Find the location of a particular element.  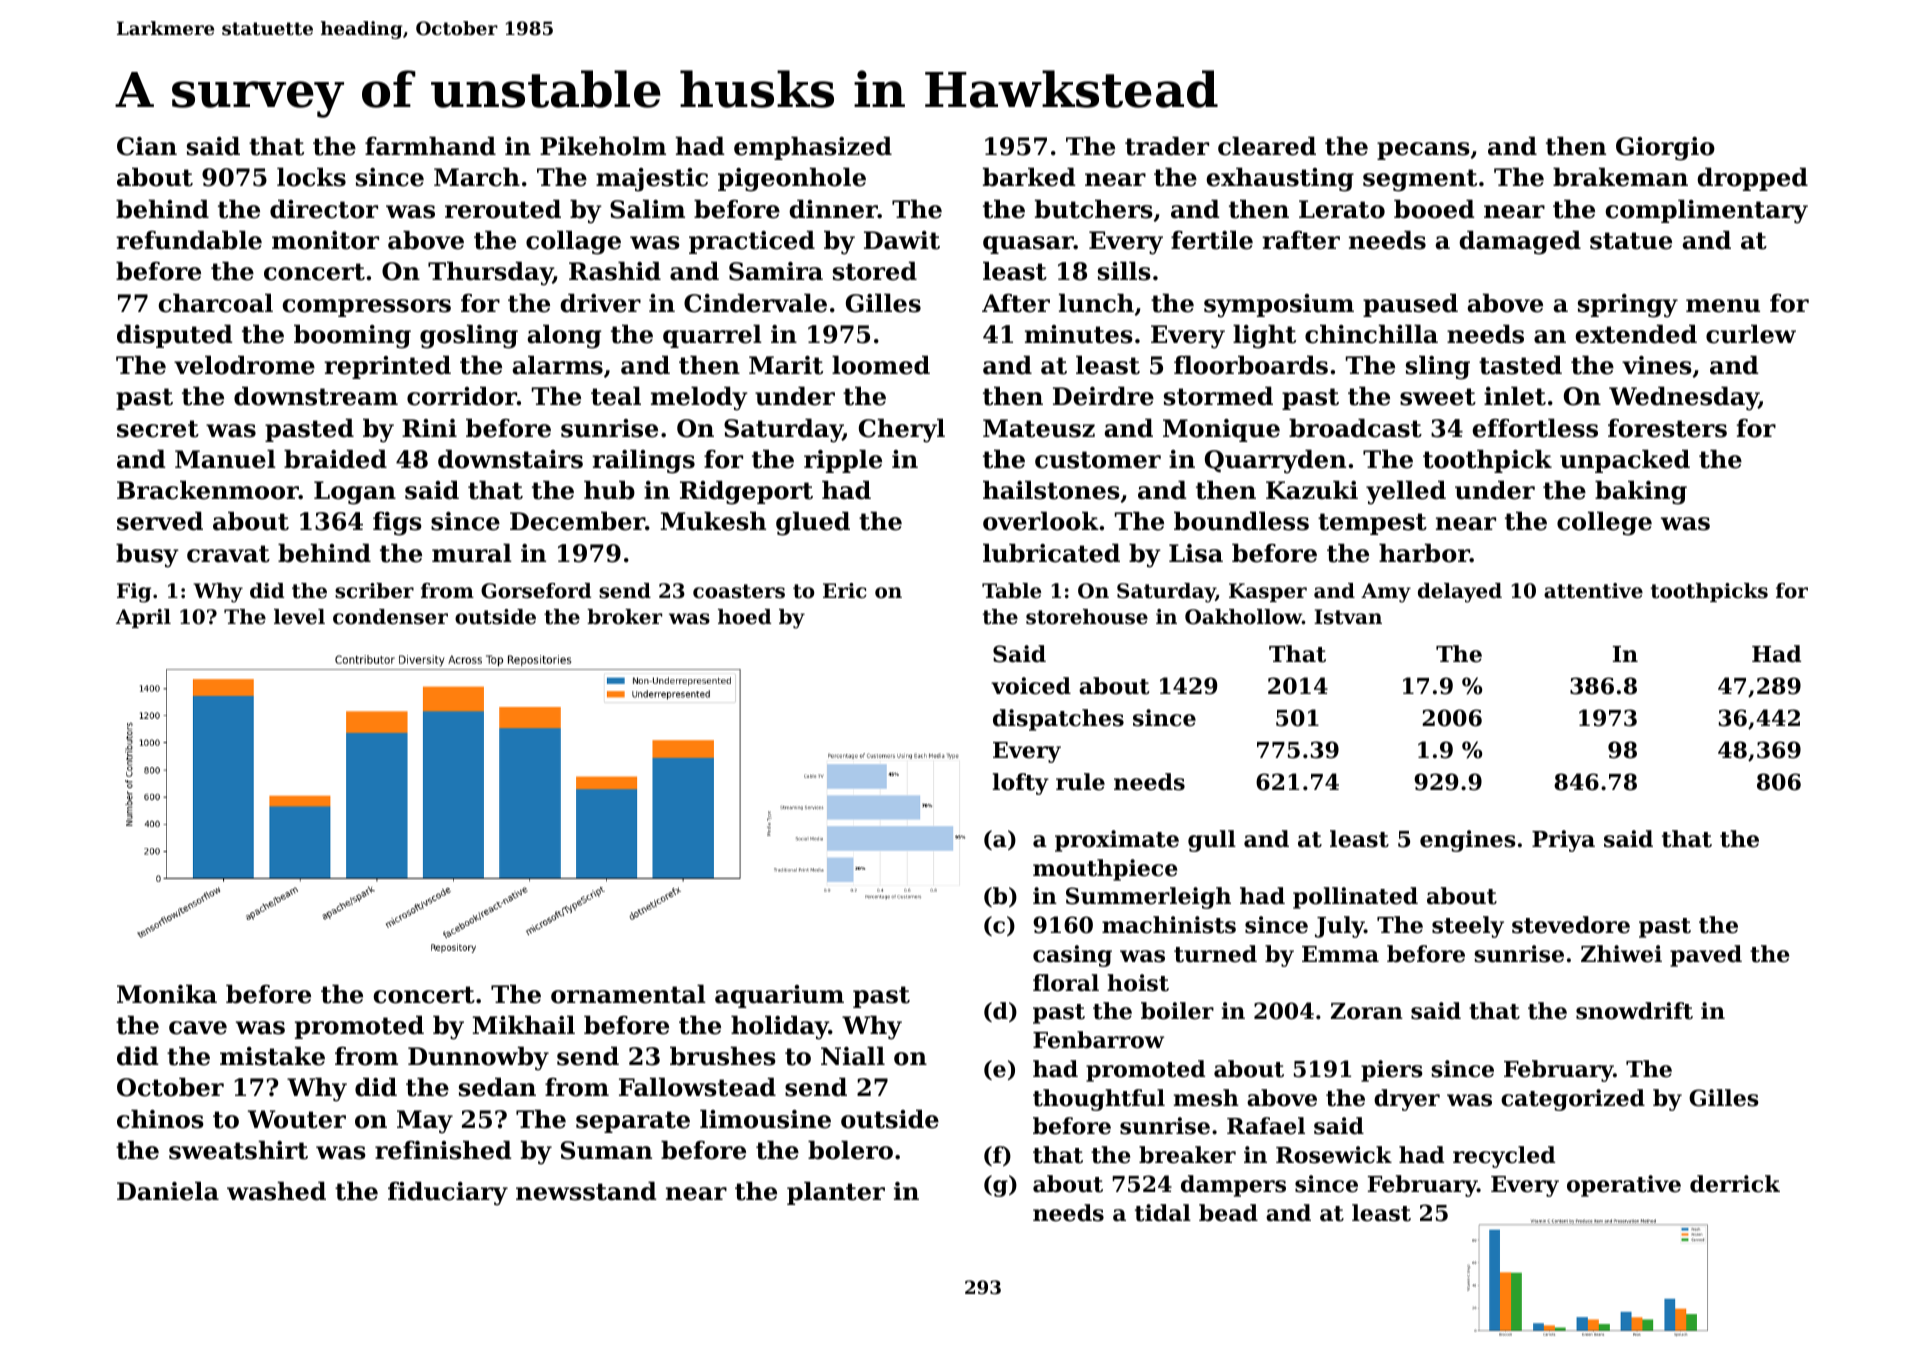

categorized is located at coordinates (1573, 1100).
